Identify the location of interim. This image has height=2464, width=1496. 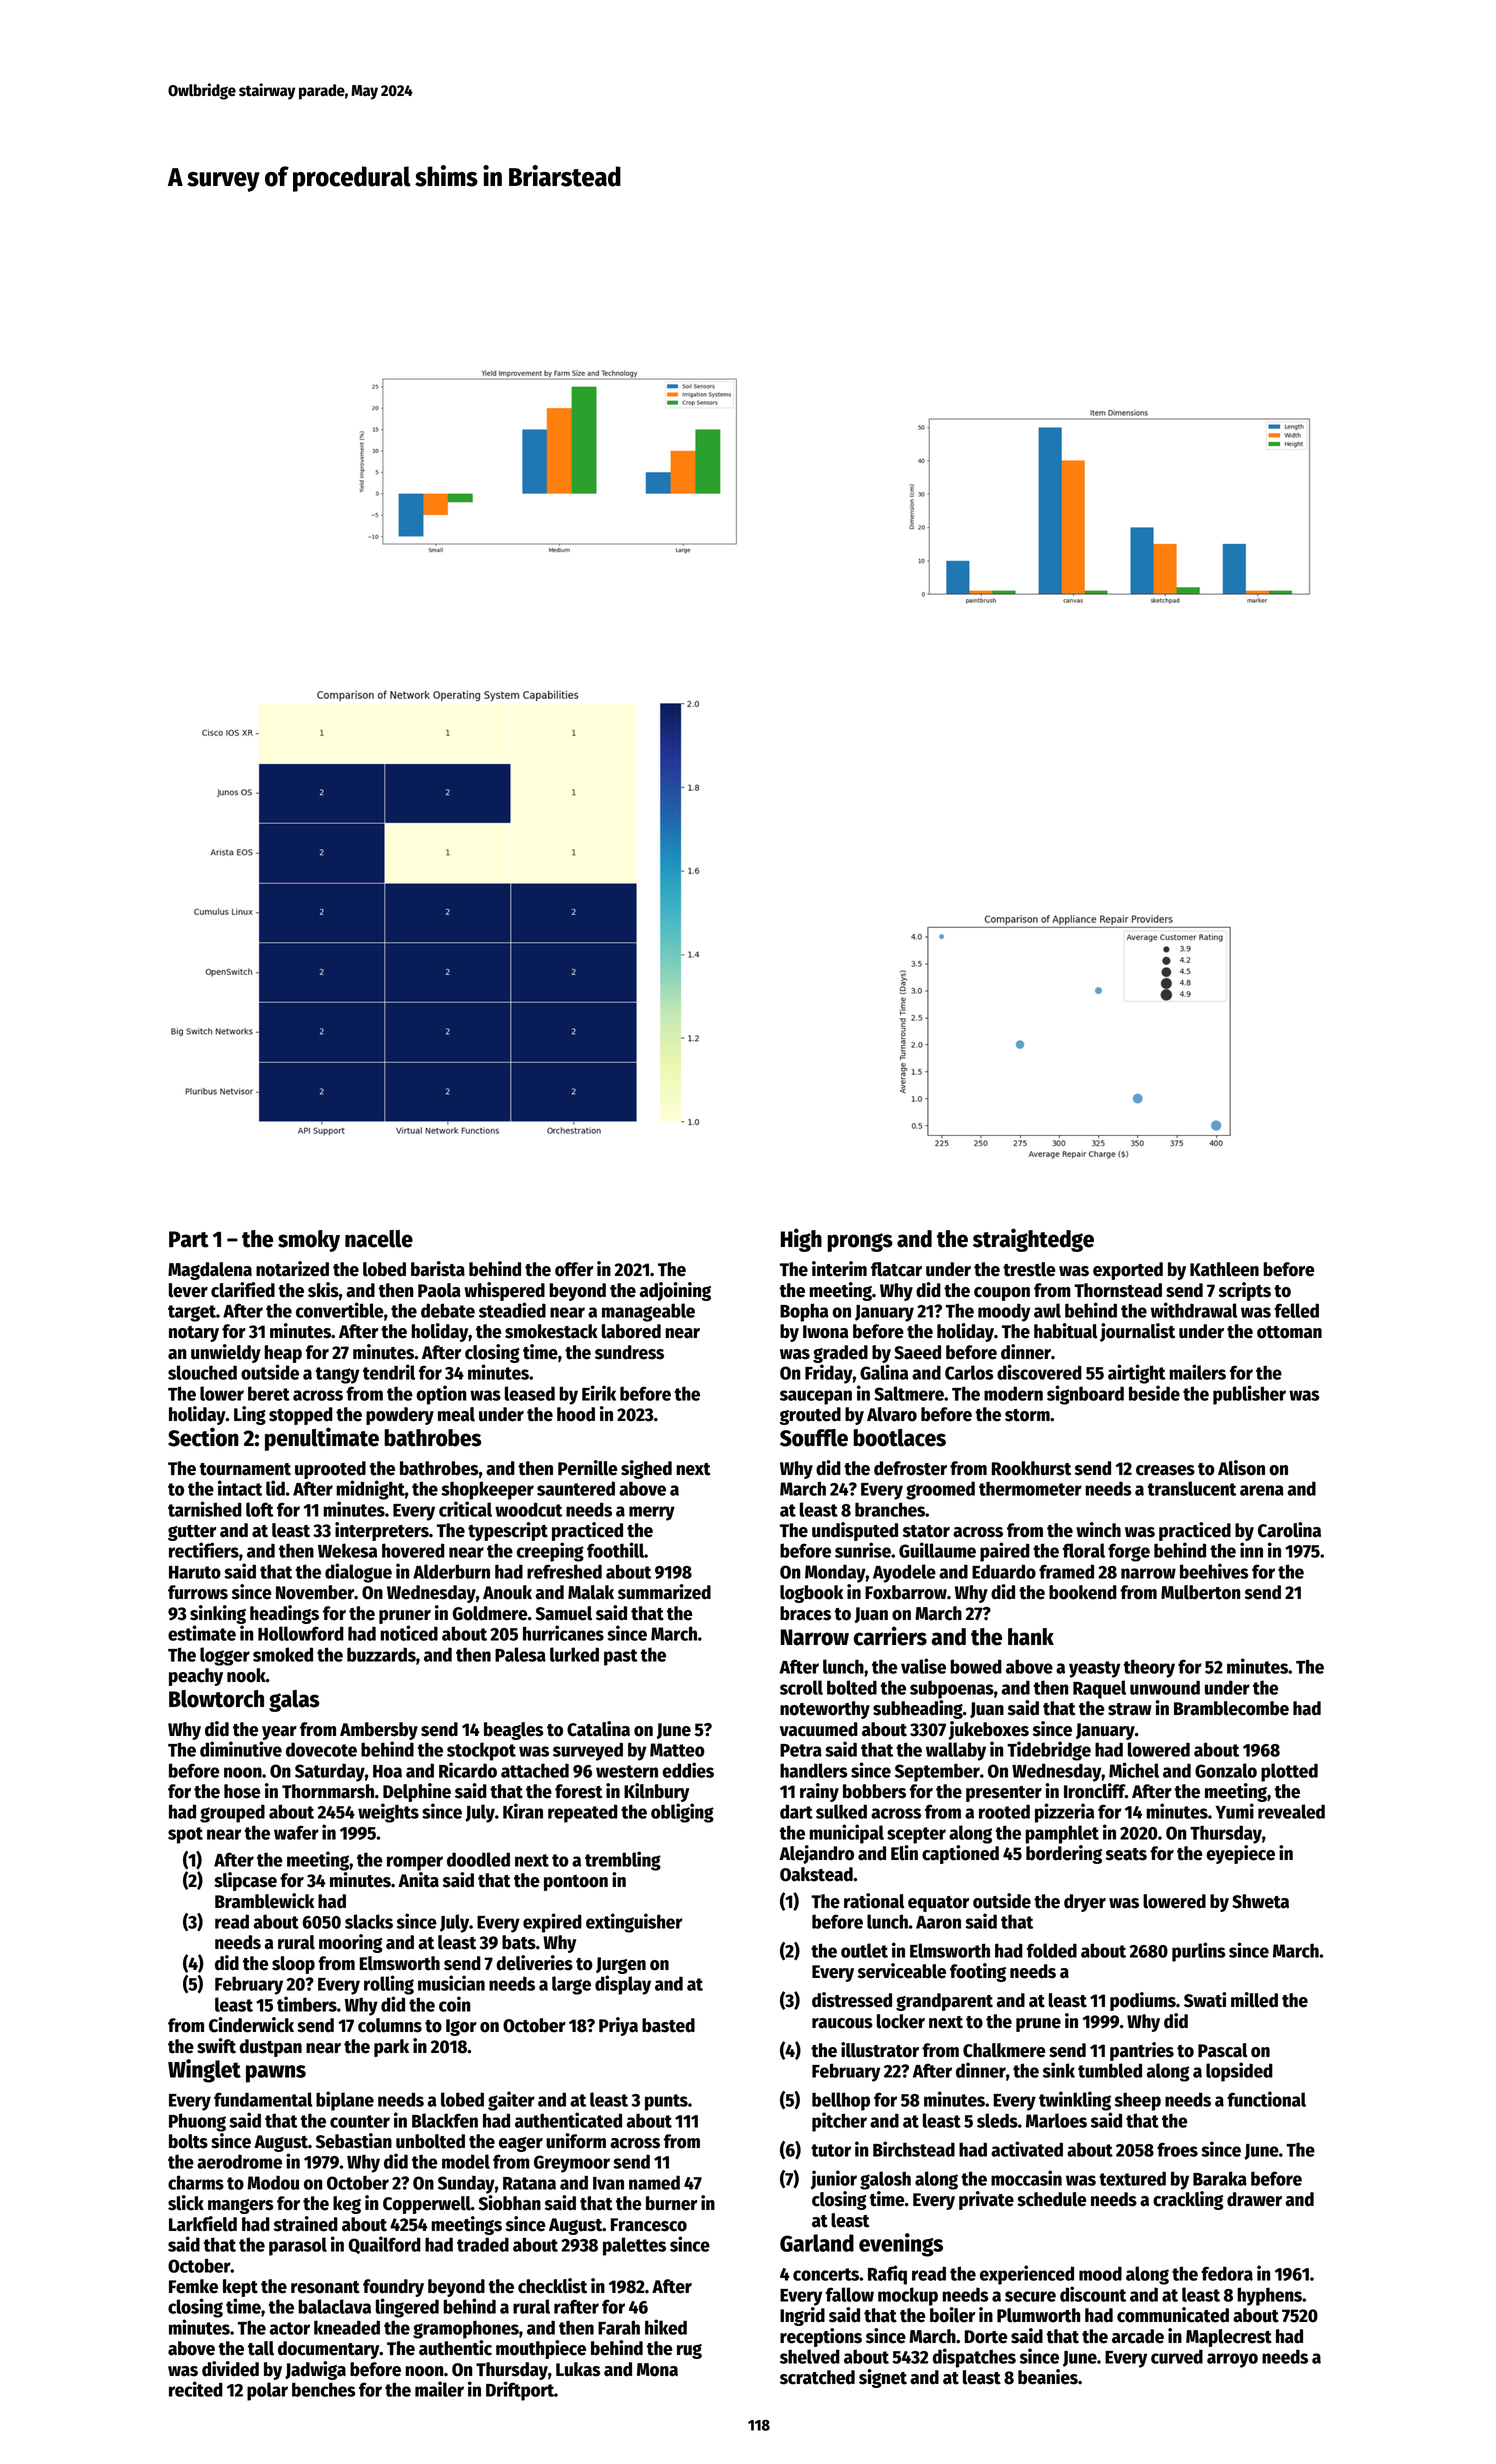
(839, 1269).
